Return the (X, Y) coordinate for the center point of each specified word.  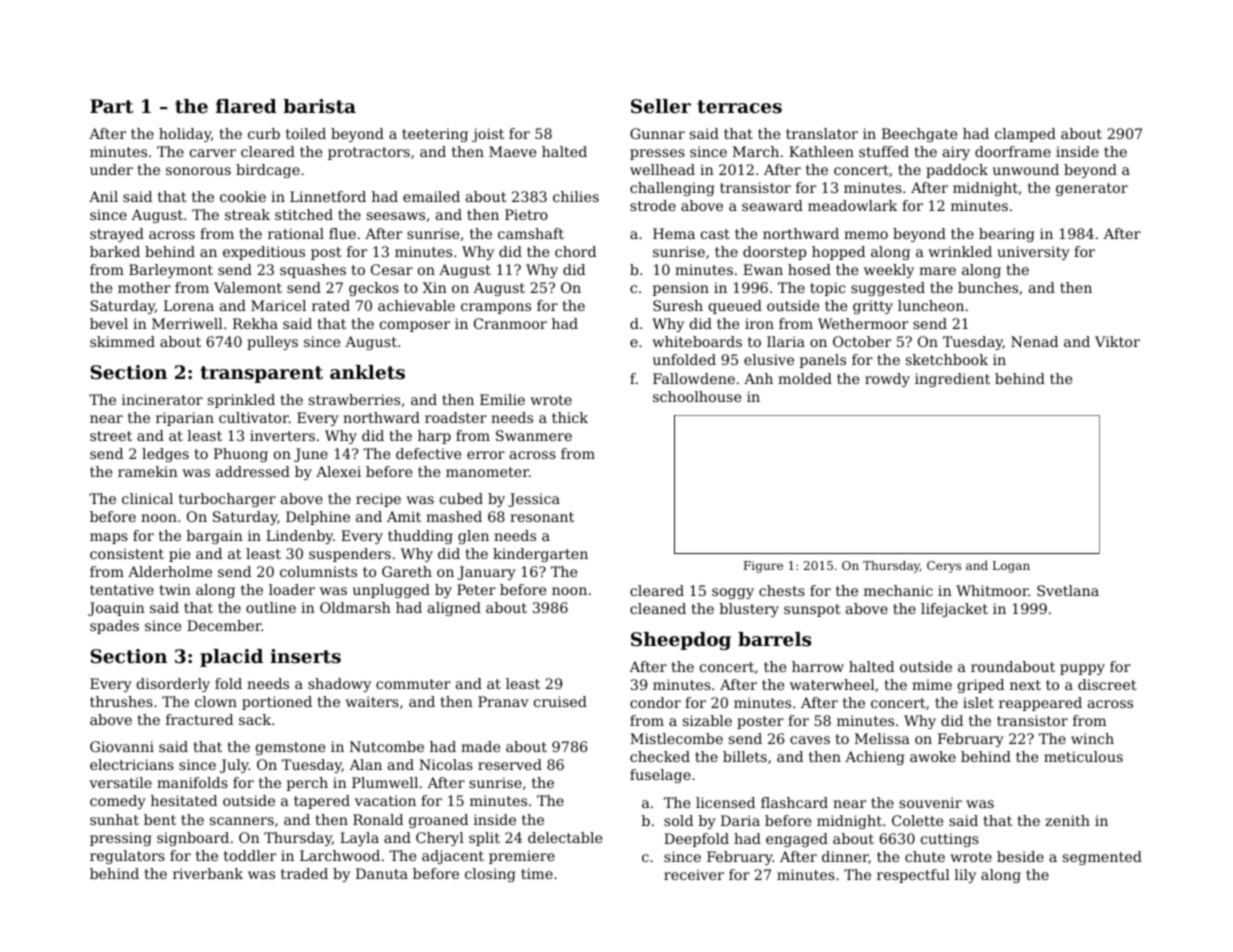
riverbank (208, 873)
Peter (476, 589)
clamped (1025, 135)
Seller (661, 106)
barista (319, 106)
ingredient (952, 380)
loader (292, 589)
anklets (367, 372)
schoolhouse (697, 396)
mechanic (898, 590)
